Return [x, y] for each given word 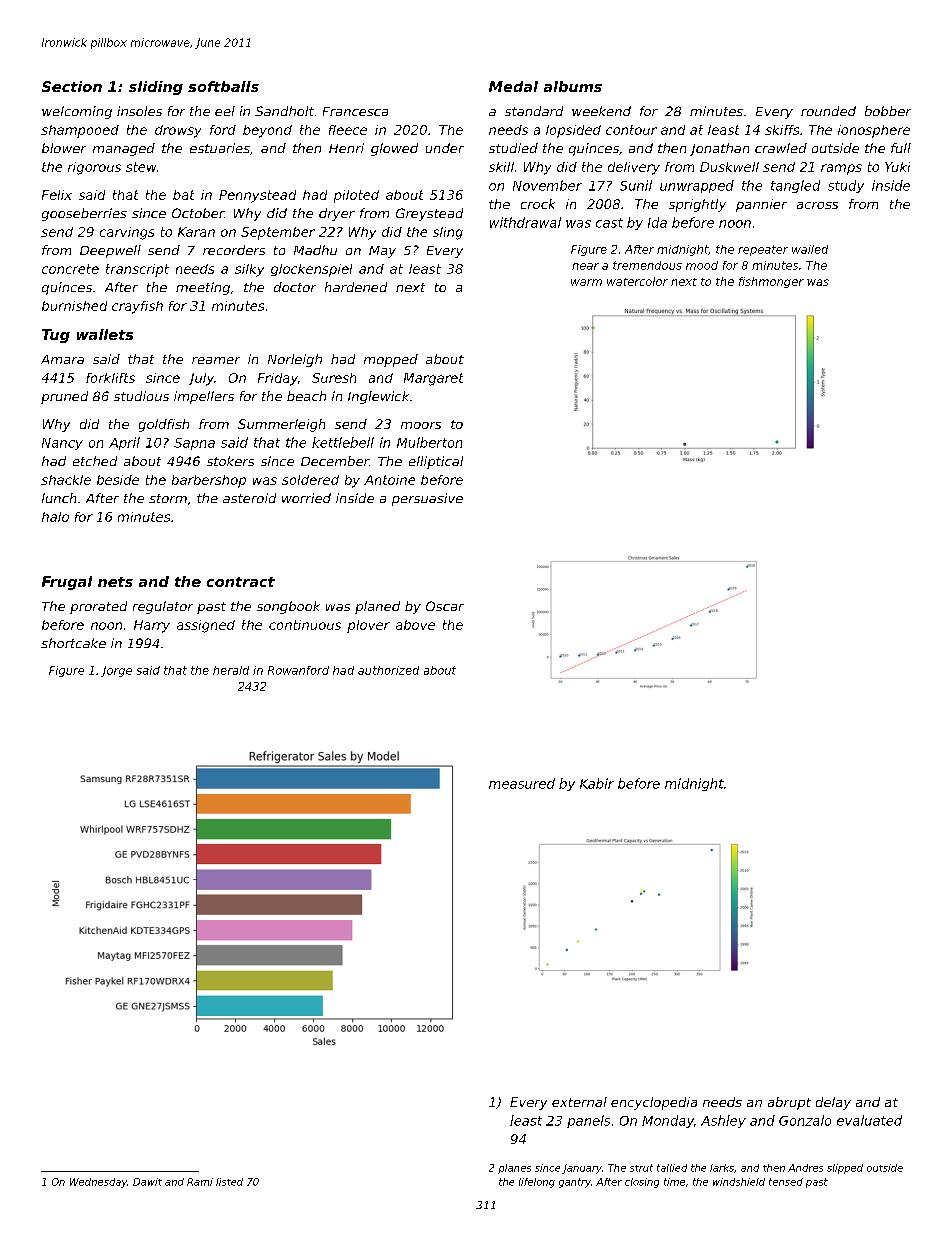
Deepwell [110, 251]
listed [229, 1182]
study [846, 186]
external [579, 1102]
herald [231, 670]
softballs [223, 86]
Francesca [355, 111]
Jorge [116, 671]
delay [833, 1103]
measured [522, 783]
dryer [337, 214]
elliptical [436, 462]
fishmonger [771, 282]
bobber [888, 111]
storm [168, 498]
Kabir [597, 783]
